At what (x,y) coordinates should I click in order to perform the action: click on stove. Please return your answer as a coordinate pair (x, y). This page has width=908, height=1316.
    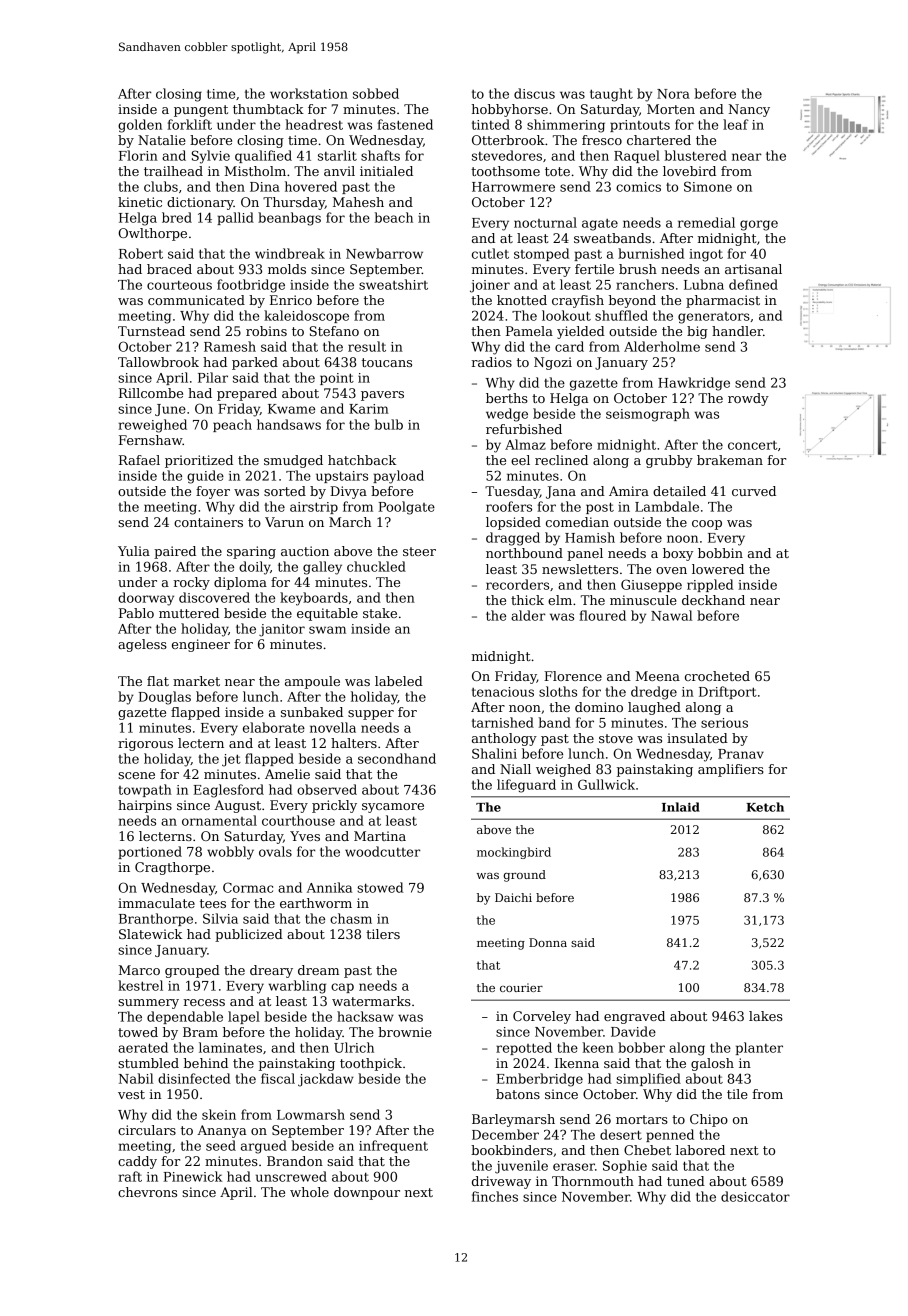
    Looking at the image, I should click on (616, 738).
